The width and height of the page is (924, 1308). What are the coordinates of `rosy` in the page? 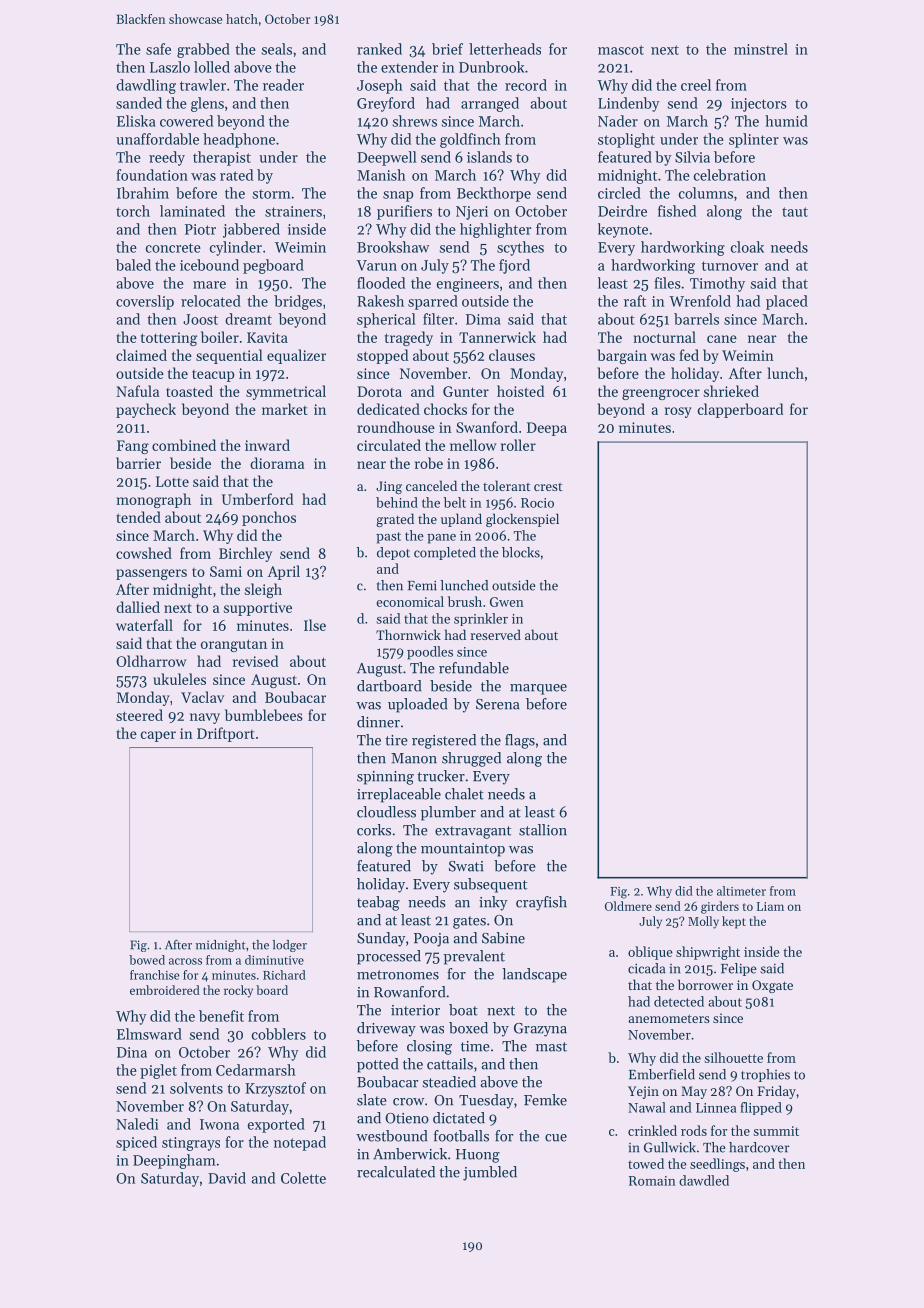 It's located at (678, 412).
